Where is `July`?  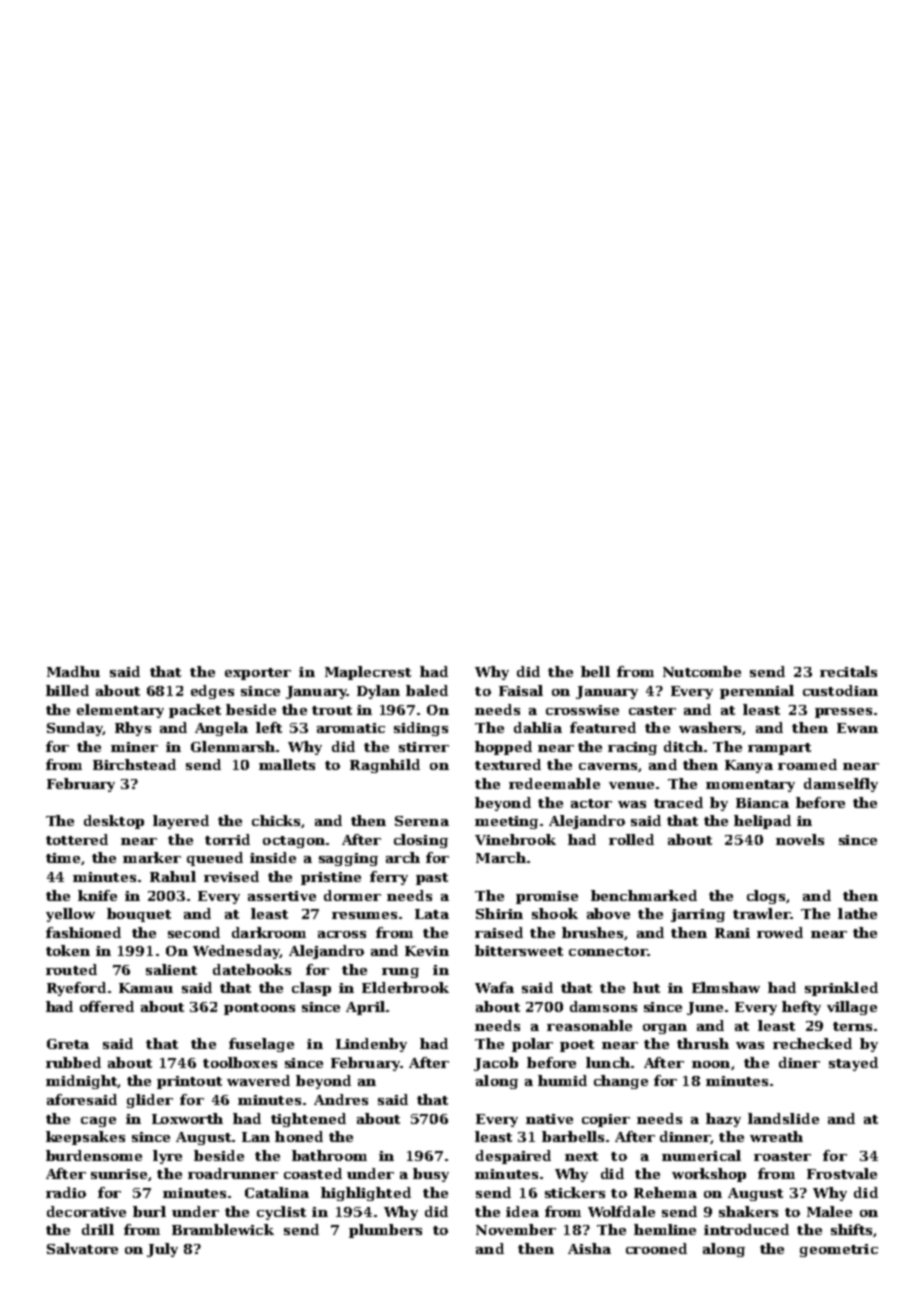 July is located at coordinates (162, 1250).
